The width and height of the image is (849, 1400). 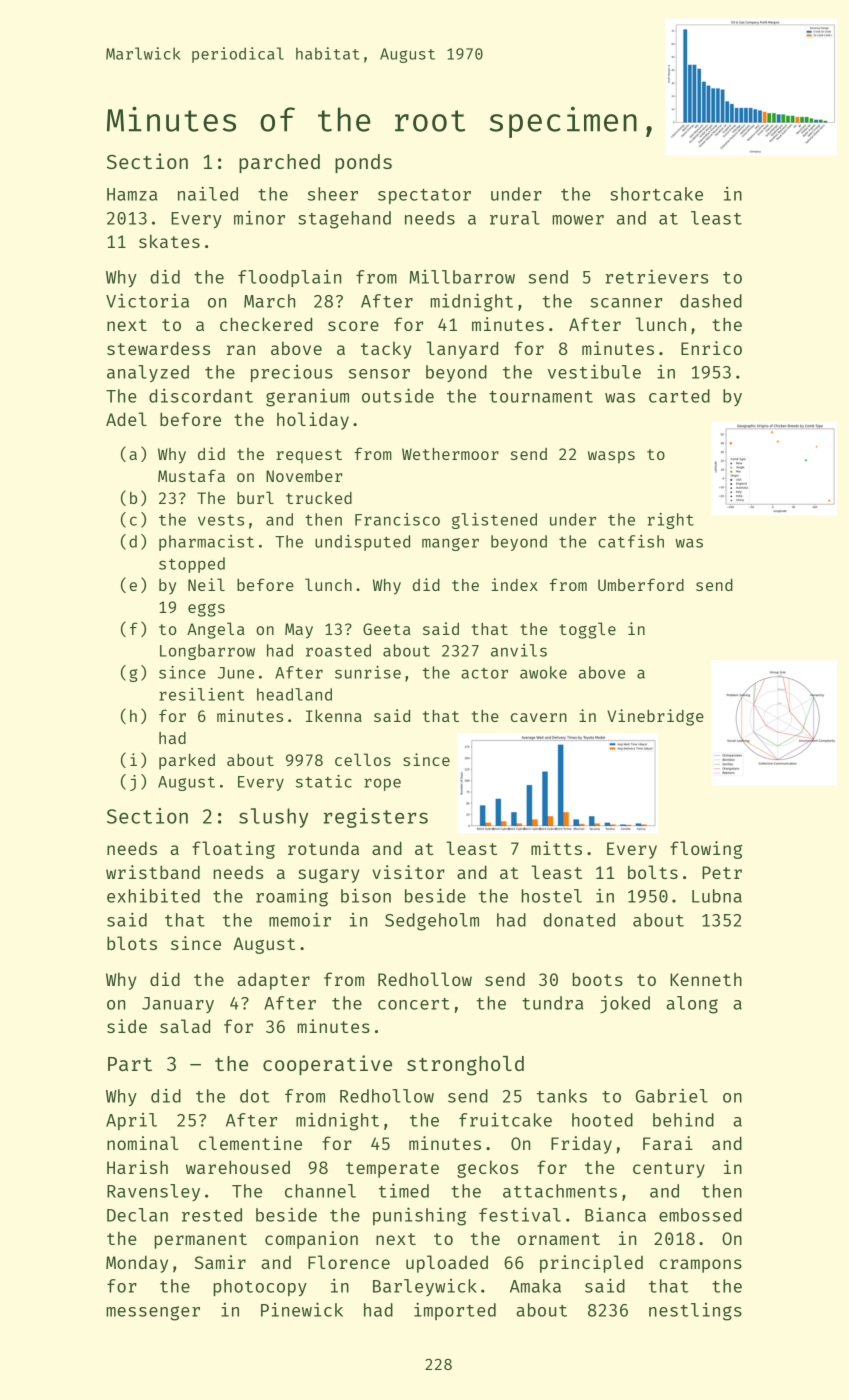 I want to click on nailed, so click(x=208, y=193).
